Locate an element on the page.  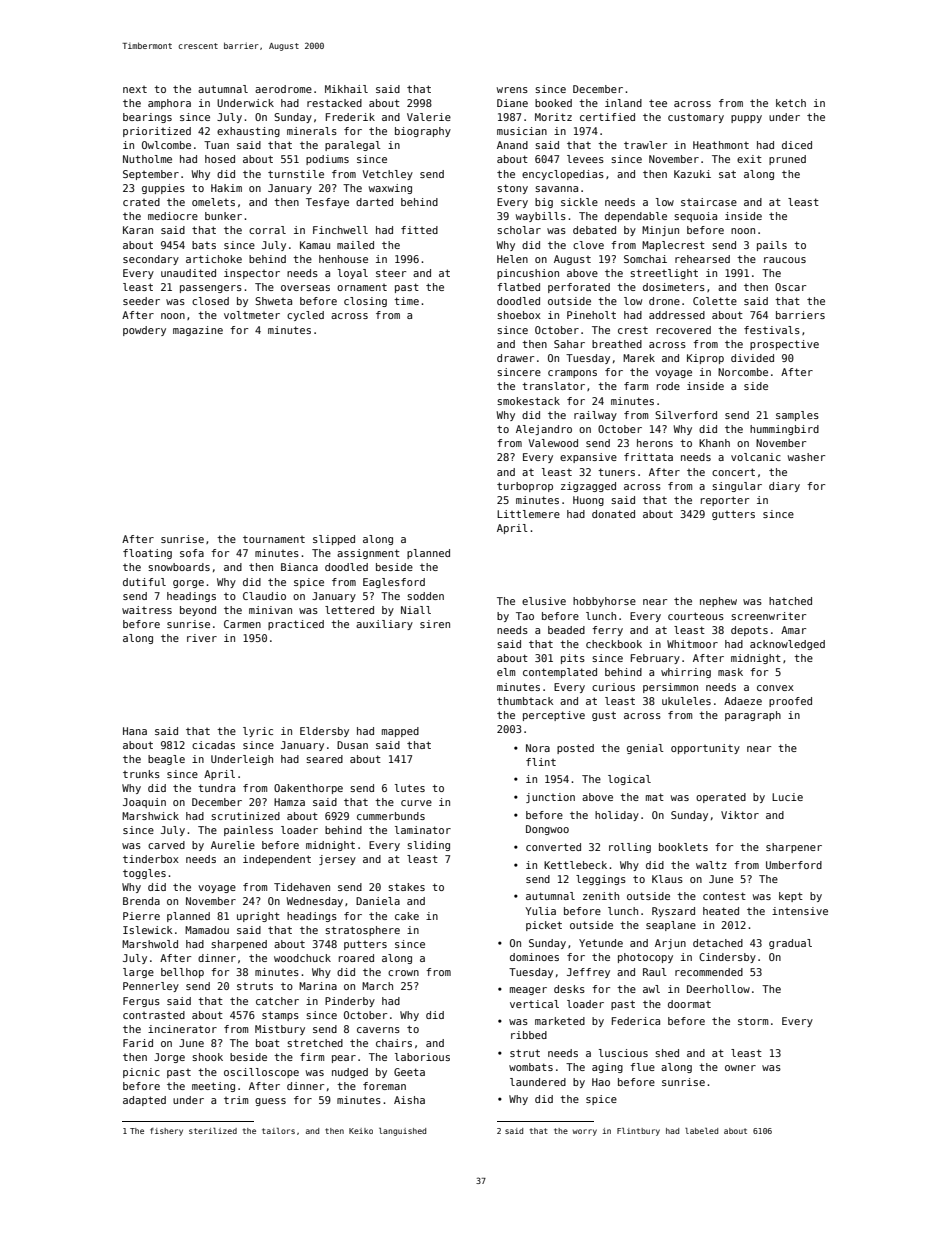
carved is located at coordinates (166, 845).
